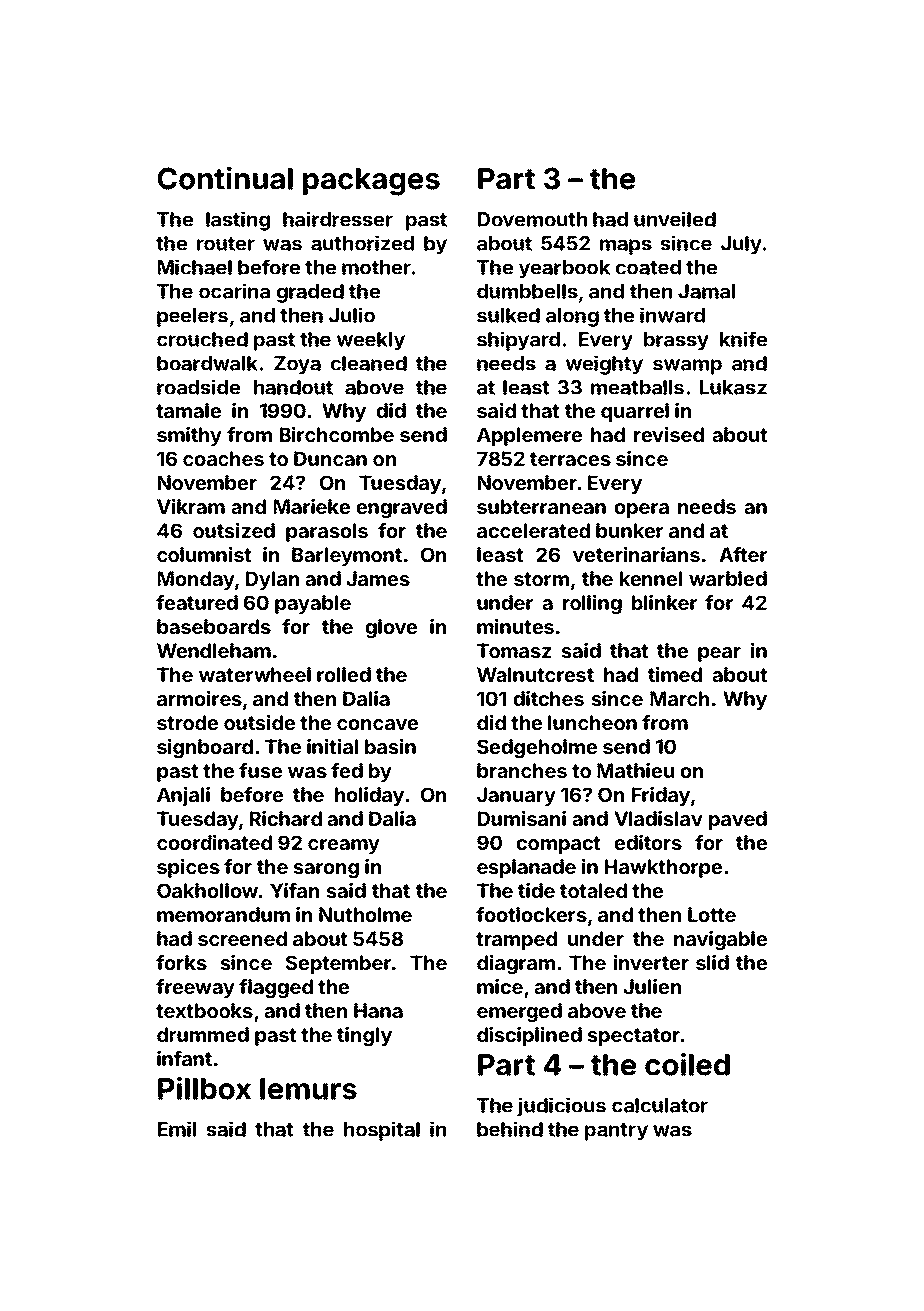 The height and width of the screenshot is (1311, 924). What do you see at coordinates (533, 530) in the screenshot?
I see `accelerated` at bounding box center [533, 530].
